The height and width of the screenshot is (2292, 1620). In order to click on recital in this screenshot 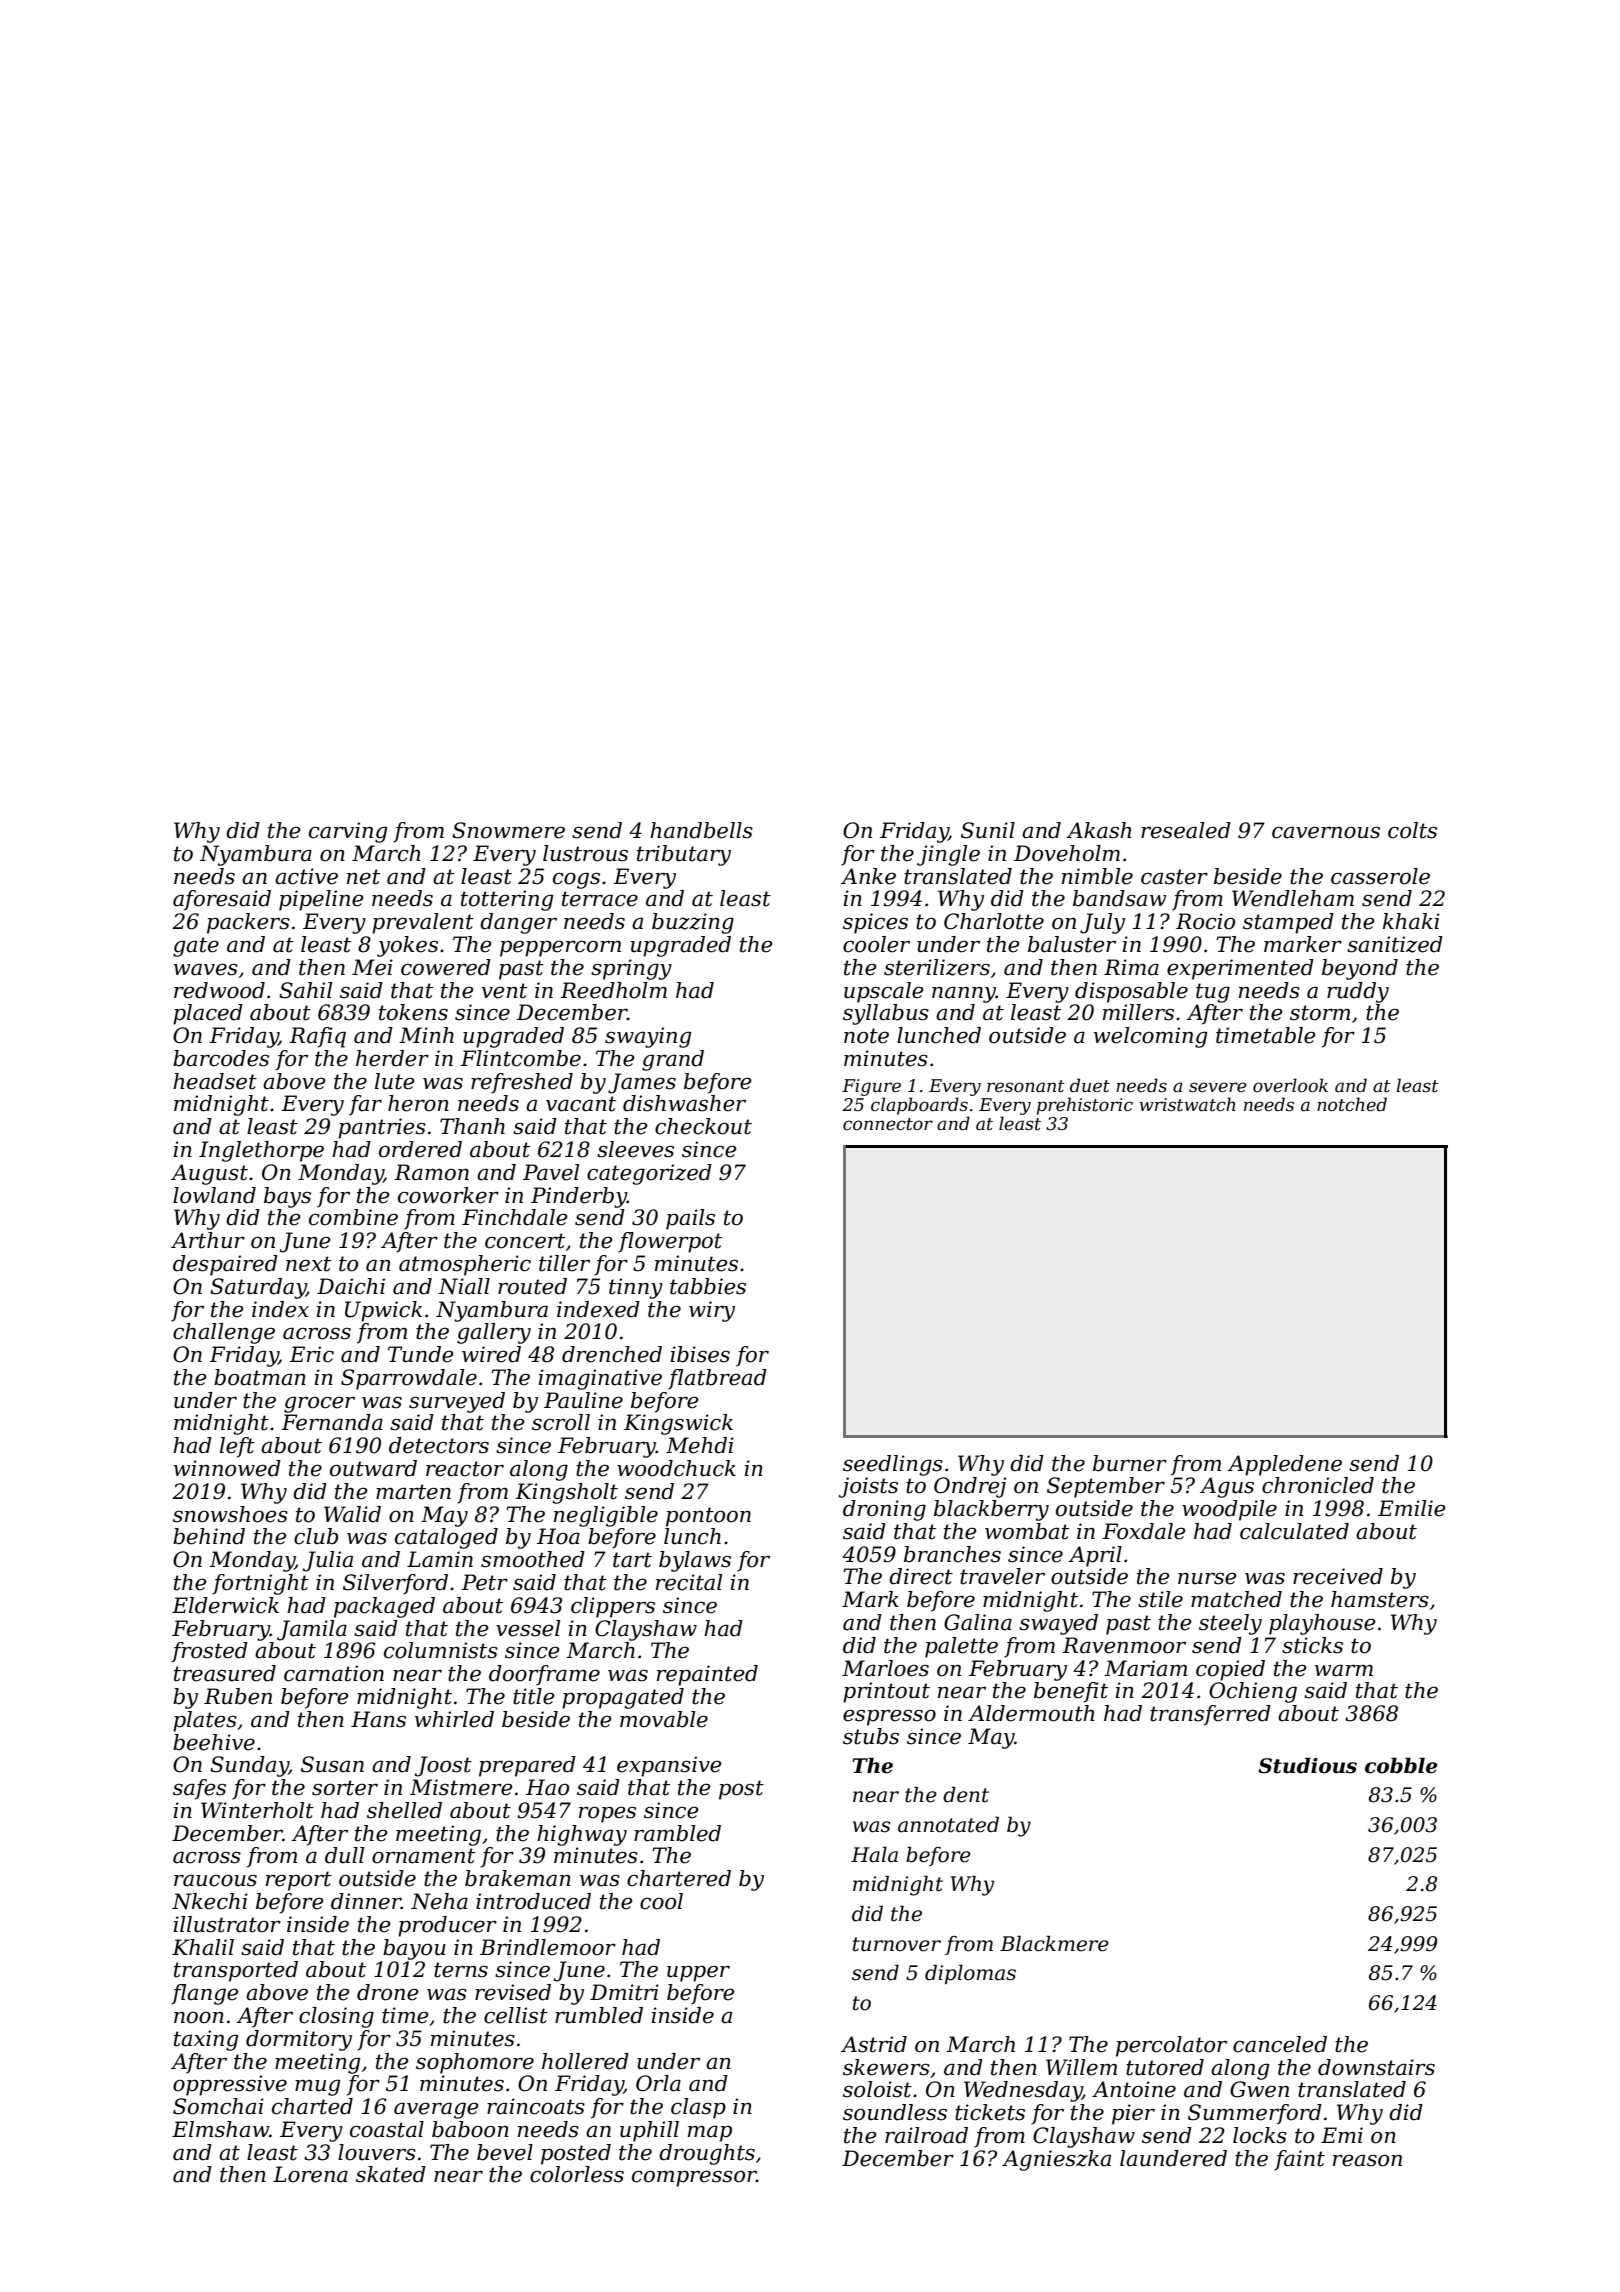, I will do `click(689, 1582)`.
